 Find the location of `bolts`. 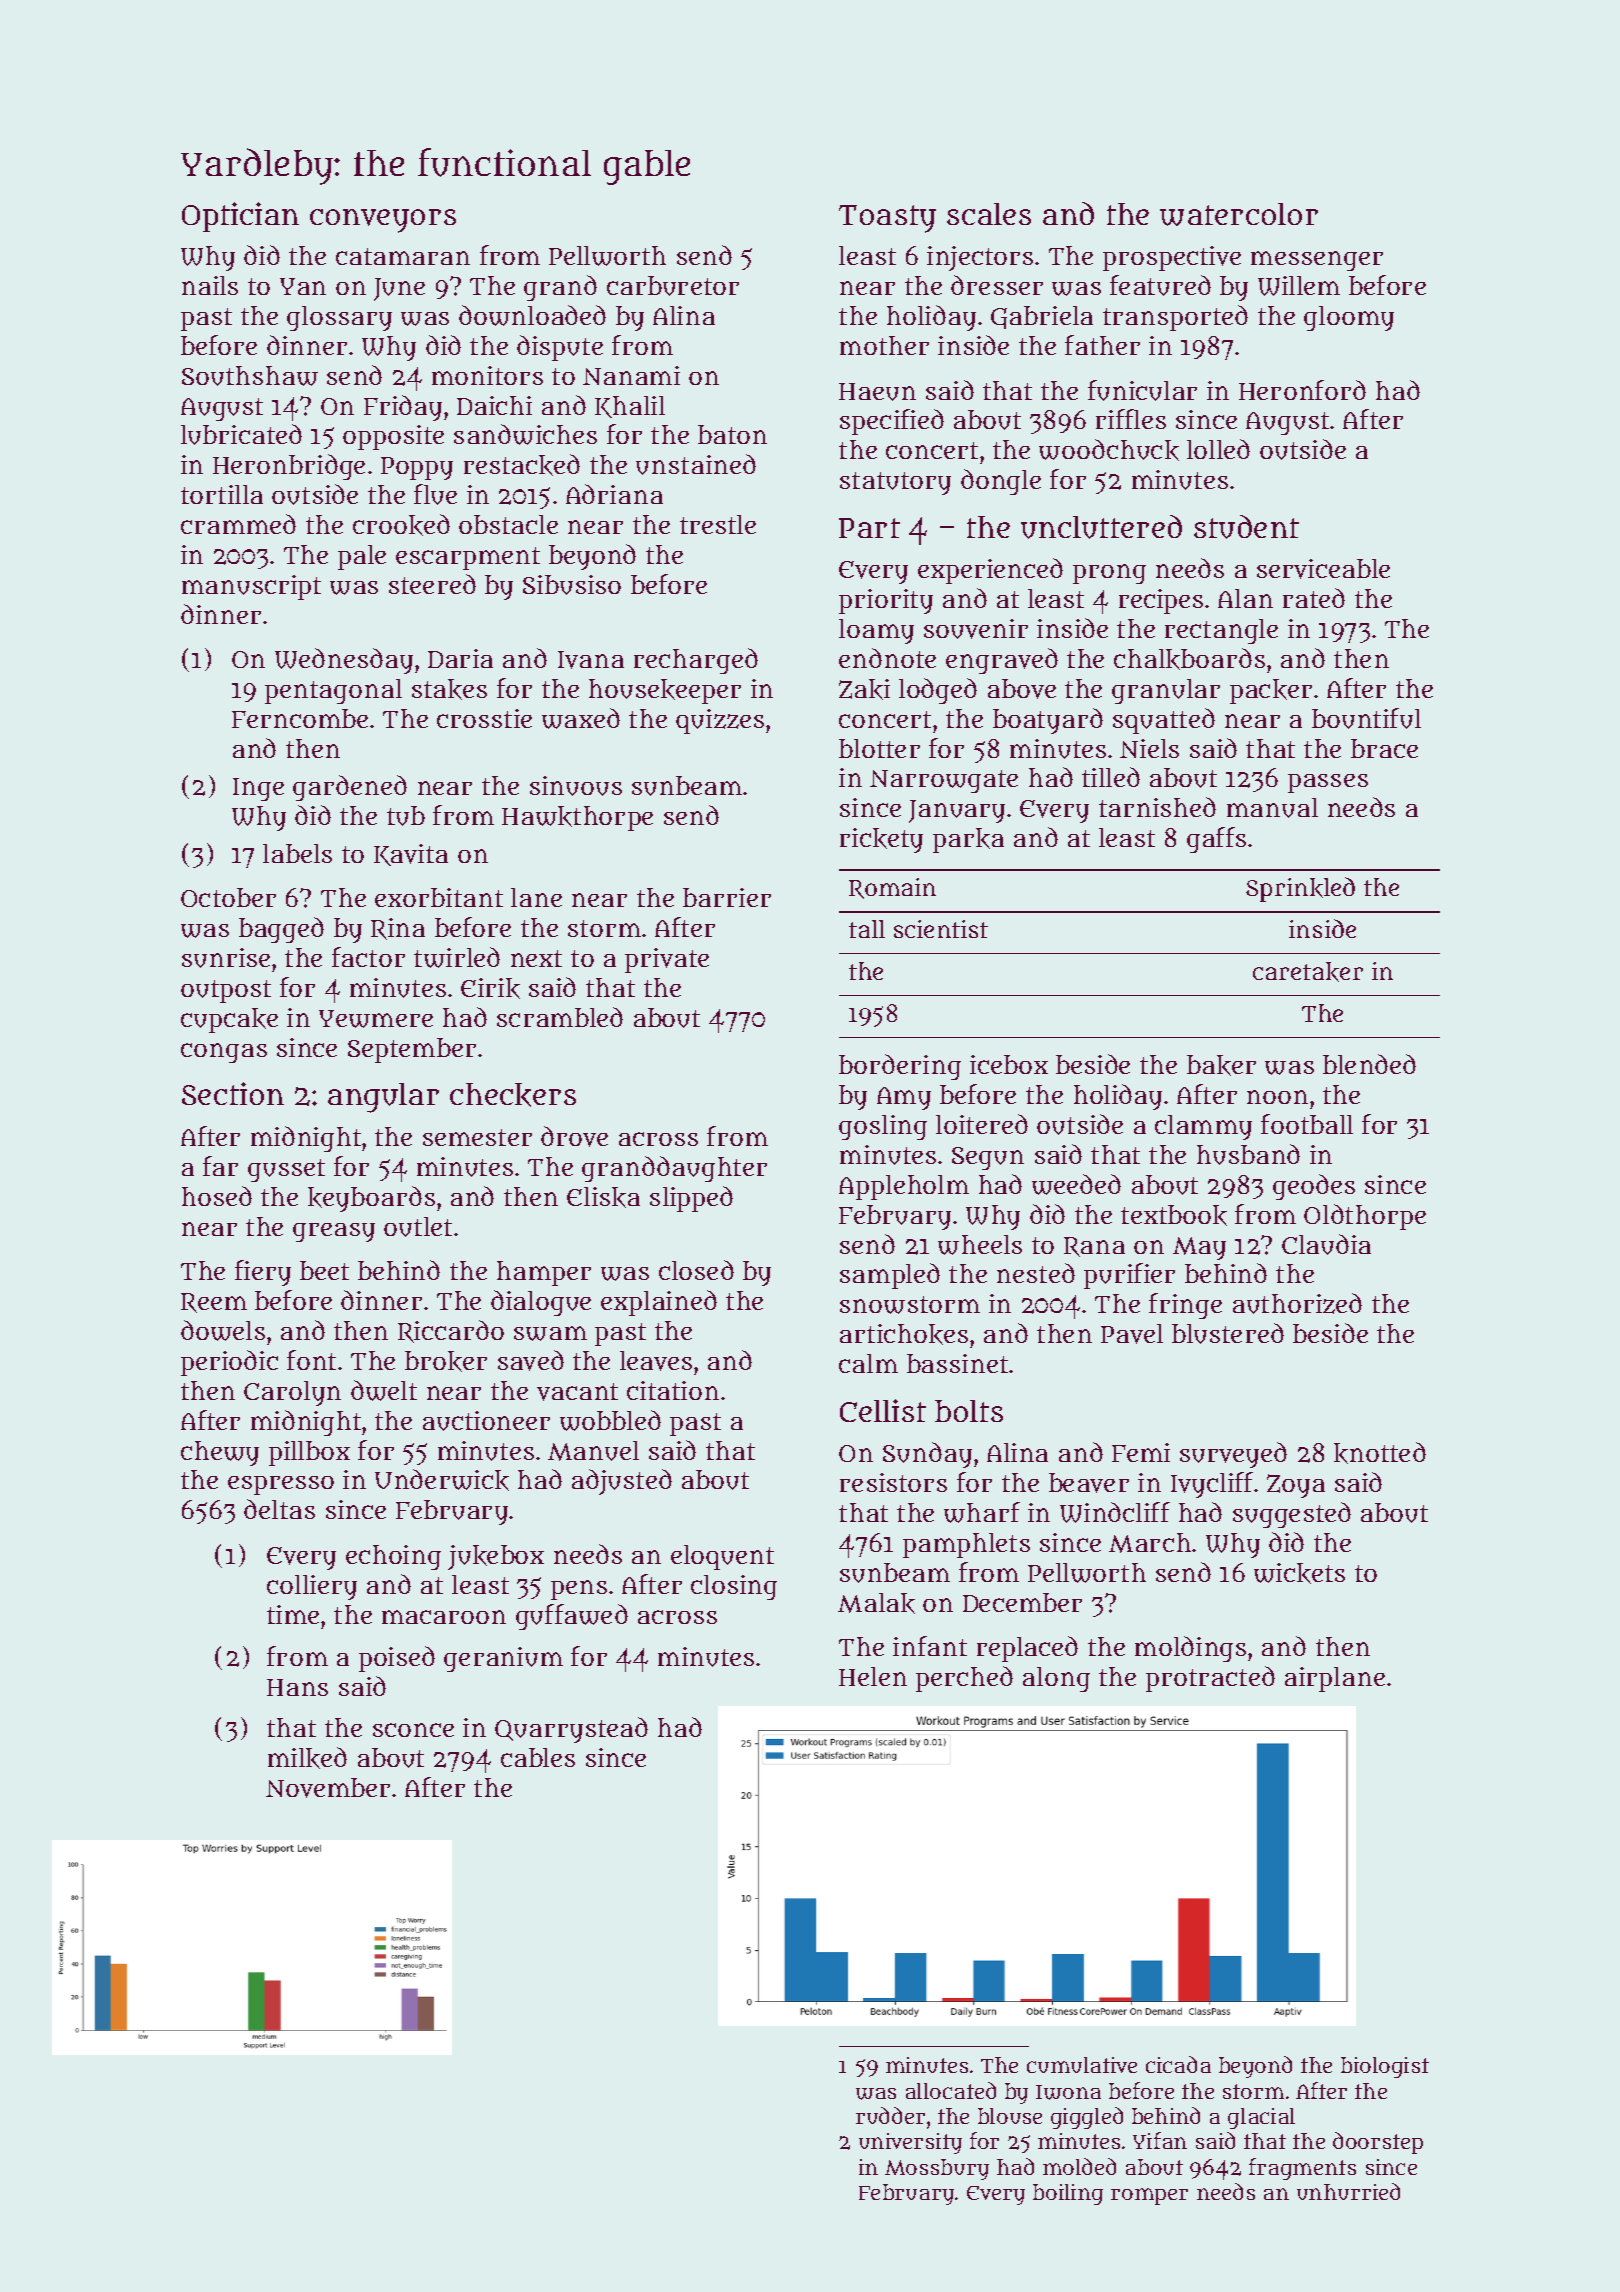

bolts is located at coordinates (969, 1411).
